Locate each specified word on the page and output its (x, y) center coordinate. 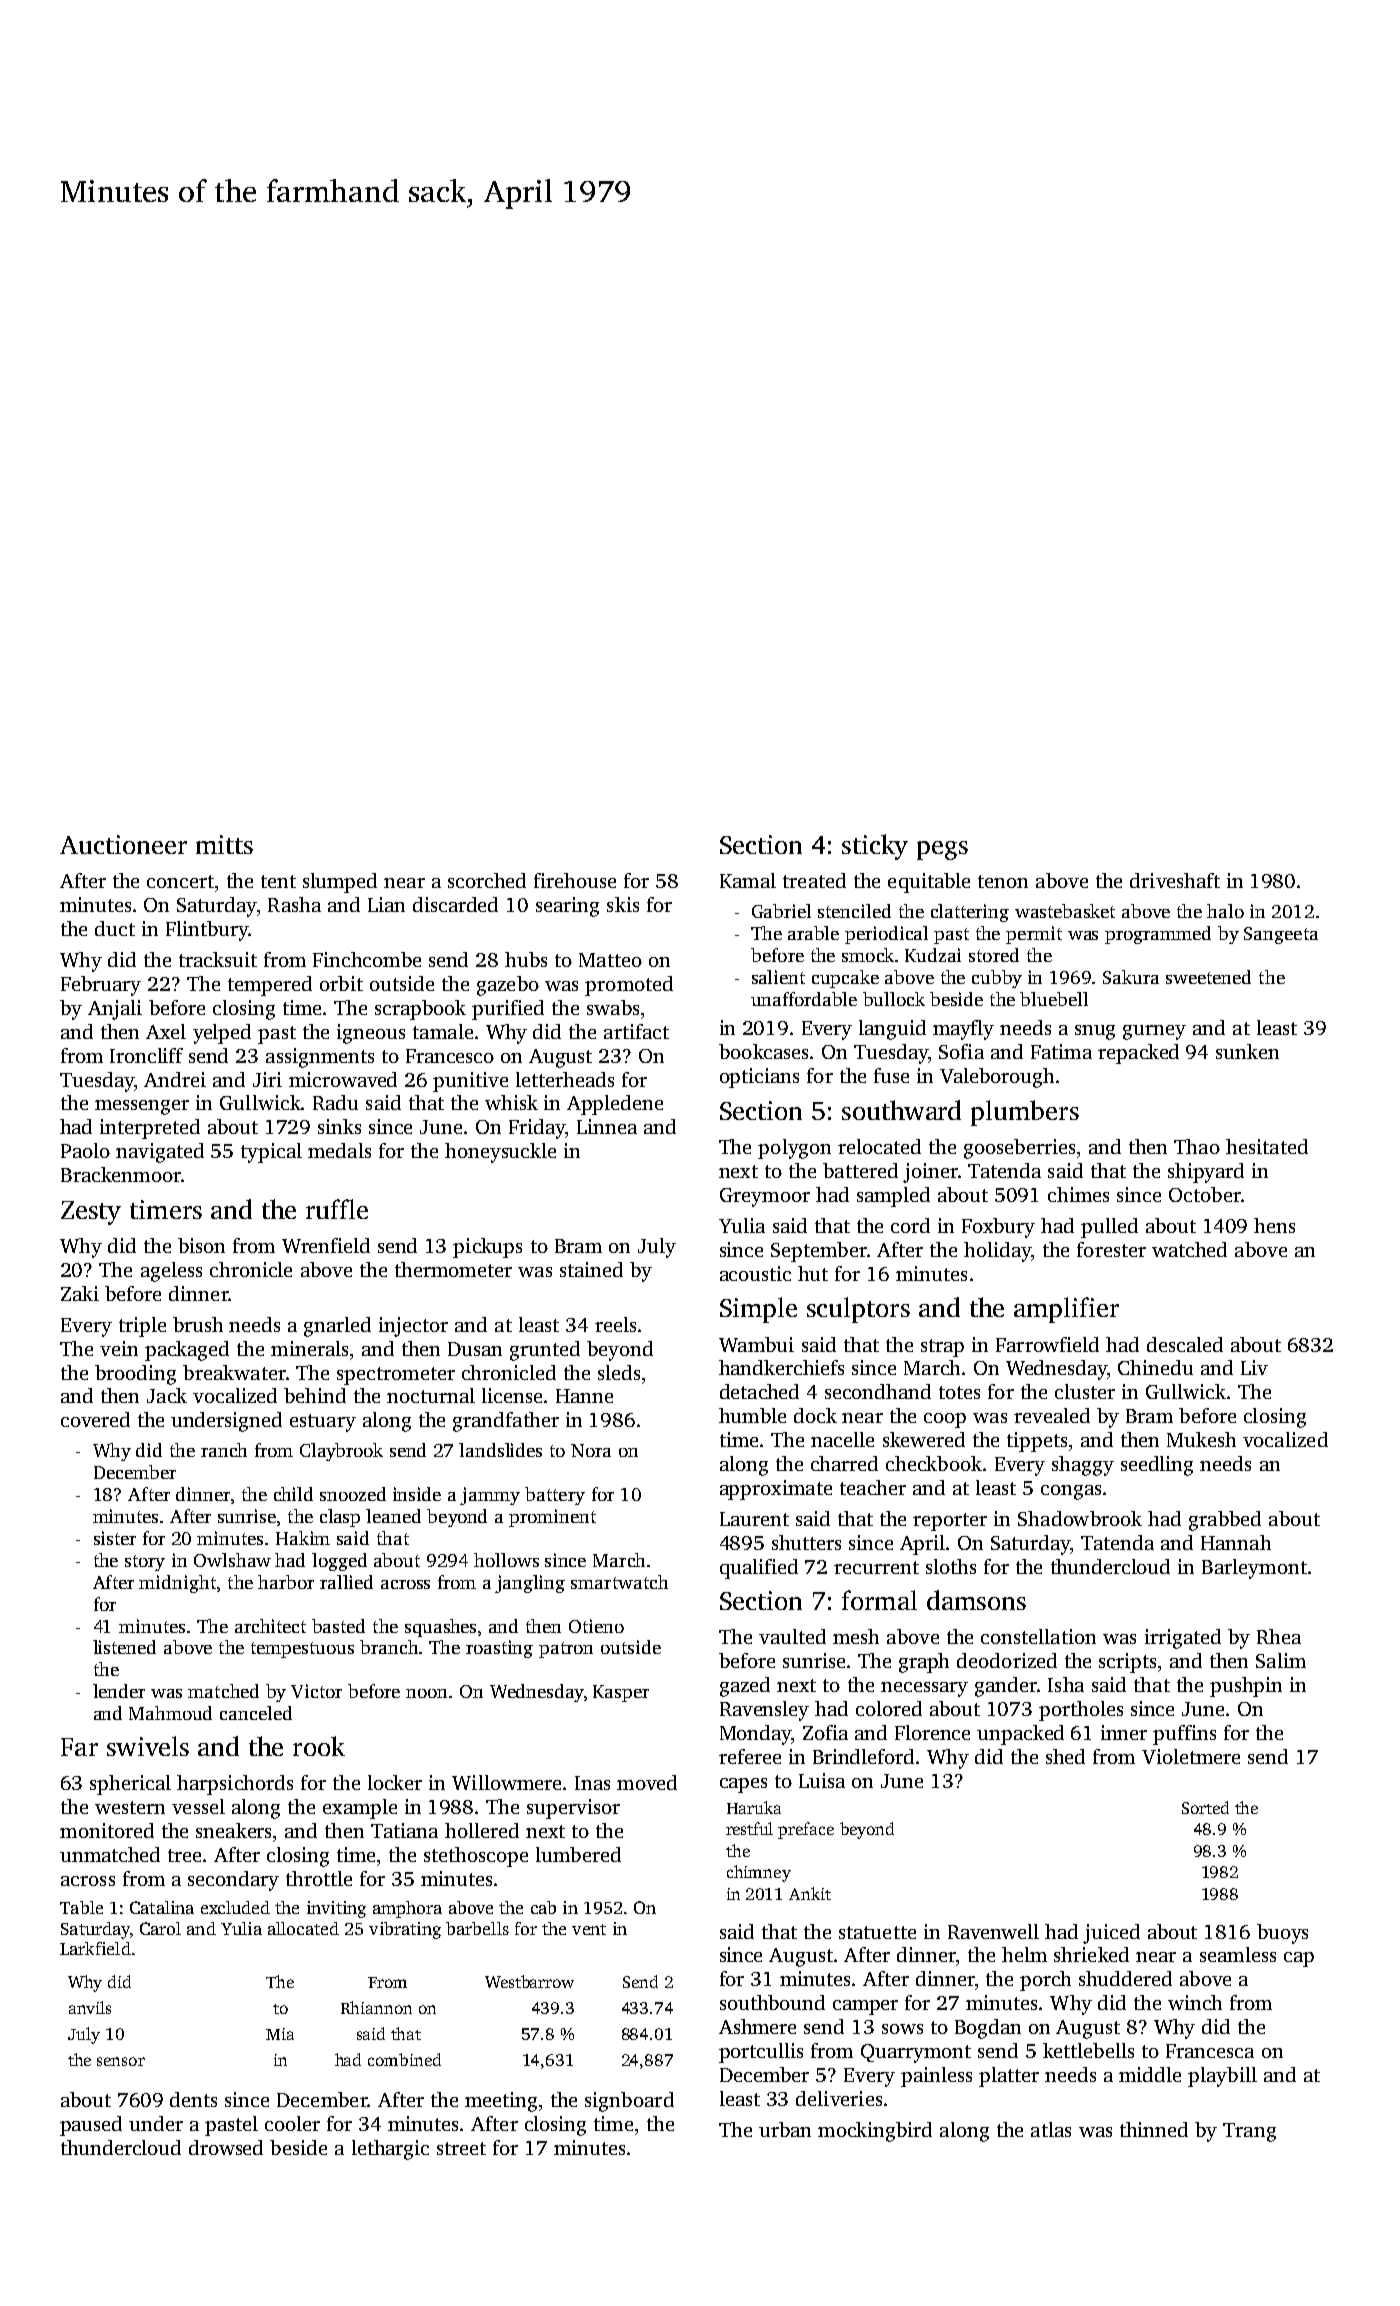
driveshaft (1175, 880)
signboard (629, 2102)
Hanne (584, 1396)
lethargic (390, 2150)
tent (278, 881)
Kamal (748, 880)
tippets (1037, 1442)
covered (95, 1419)
